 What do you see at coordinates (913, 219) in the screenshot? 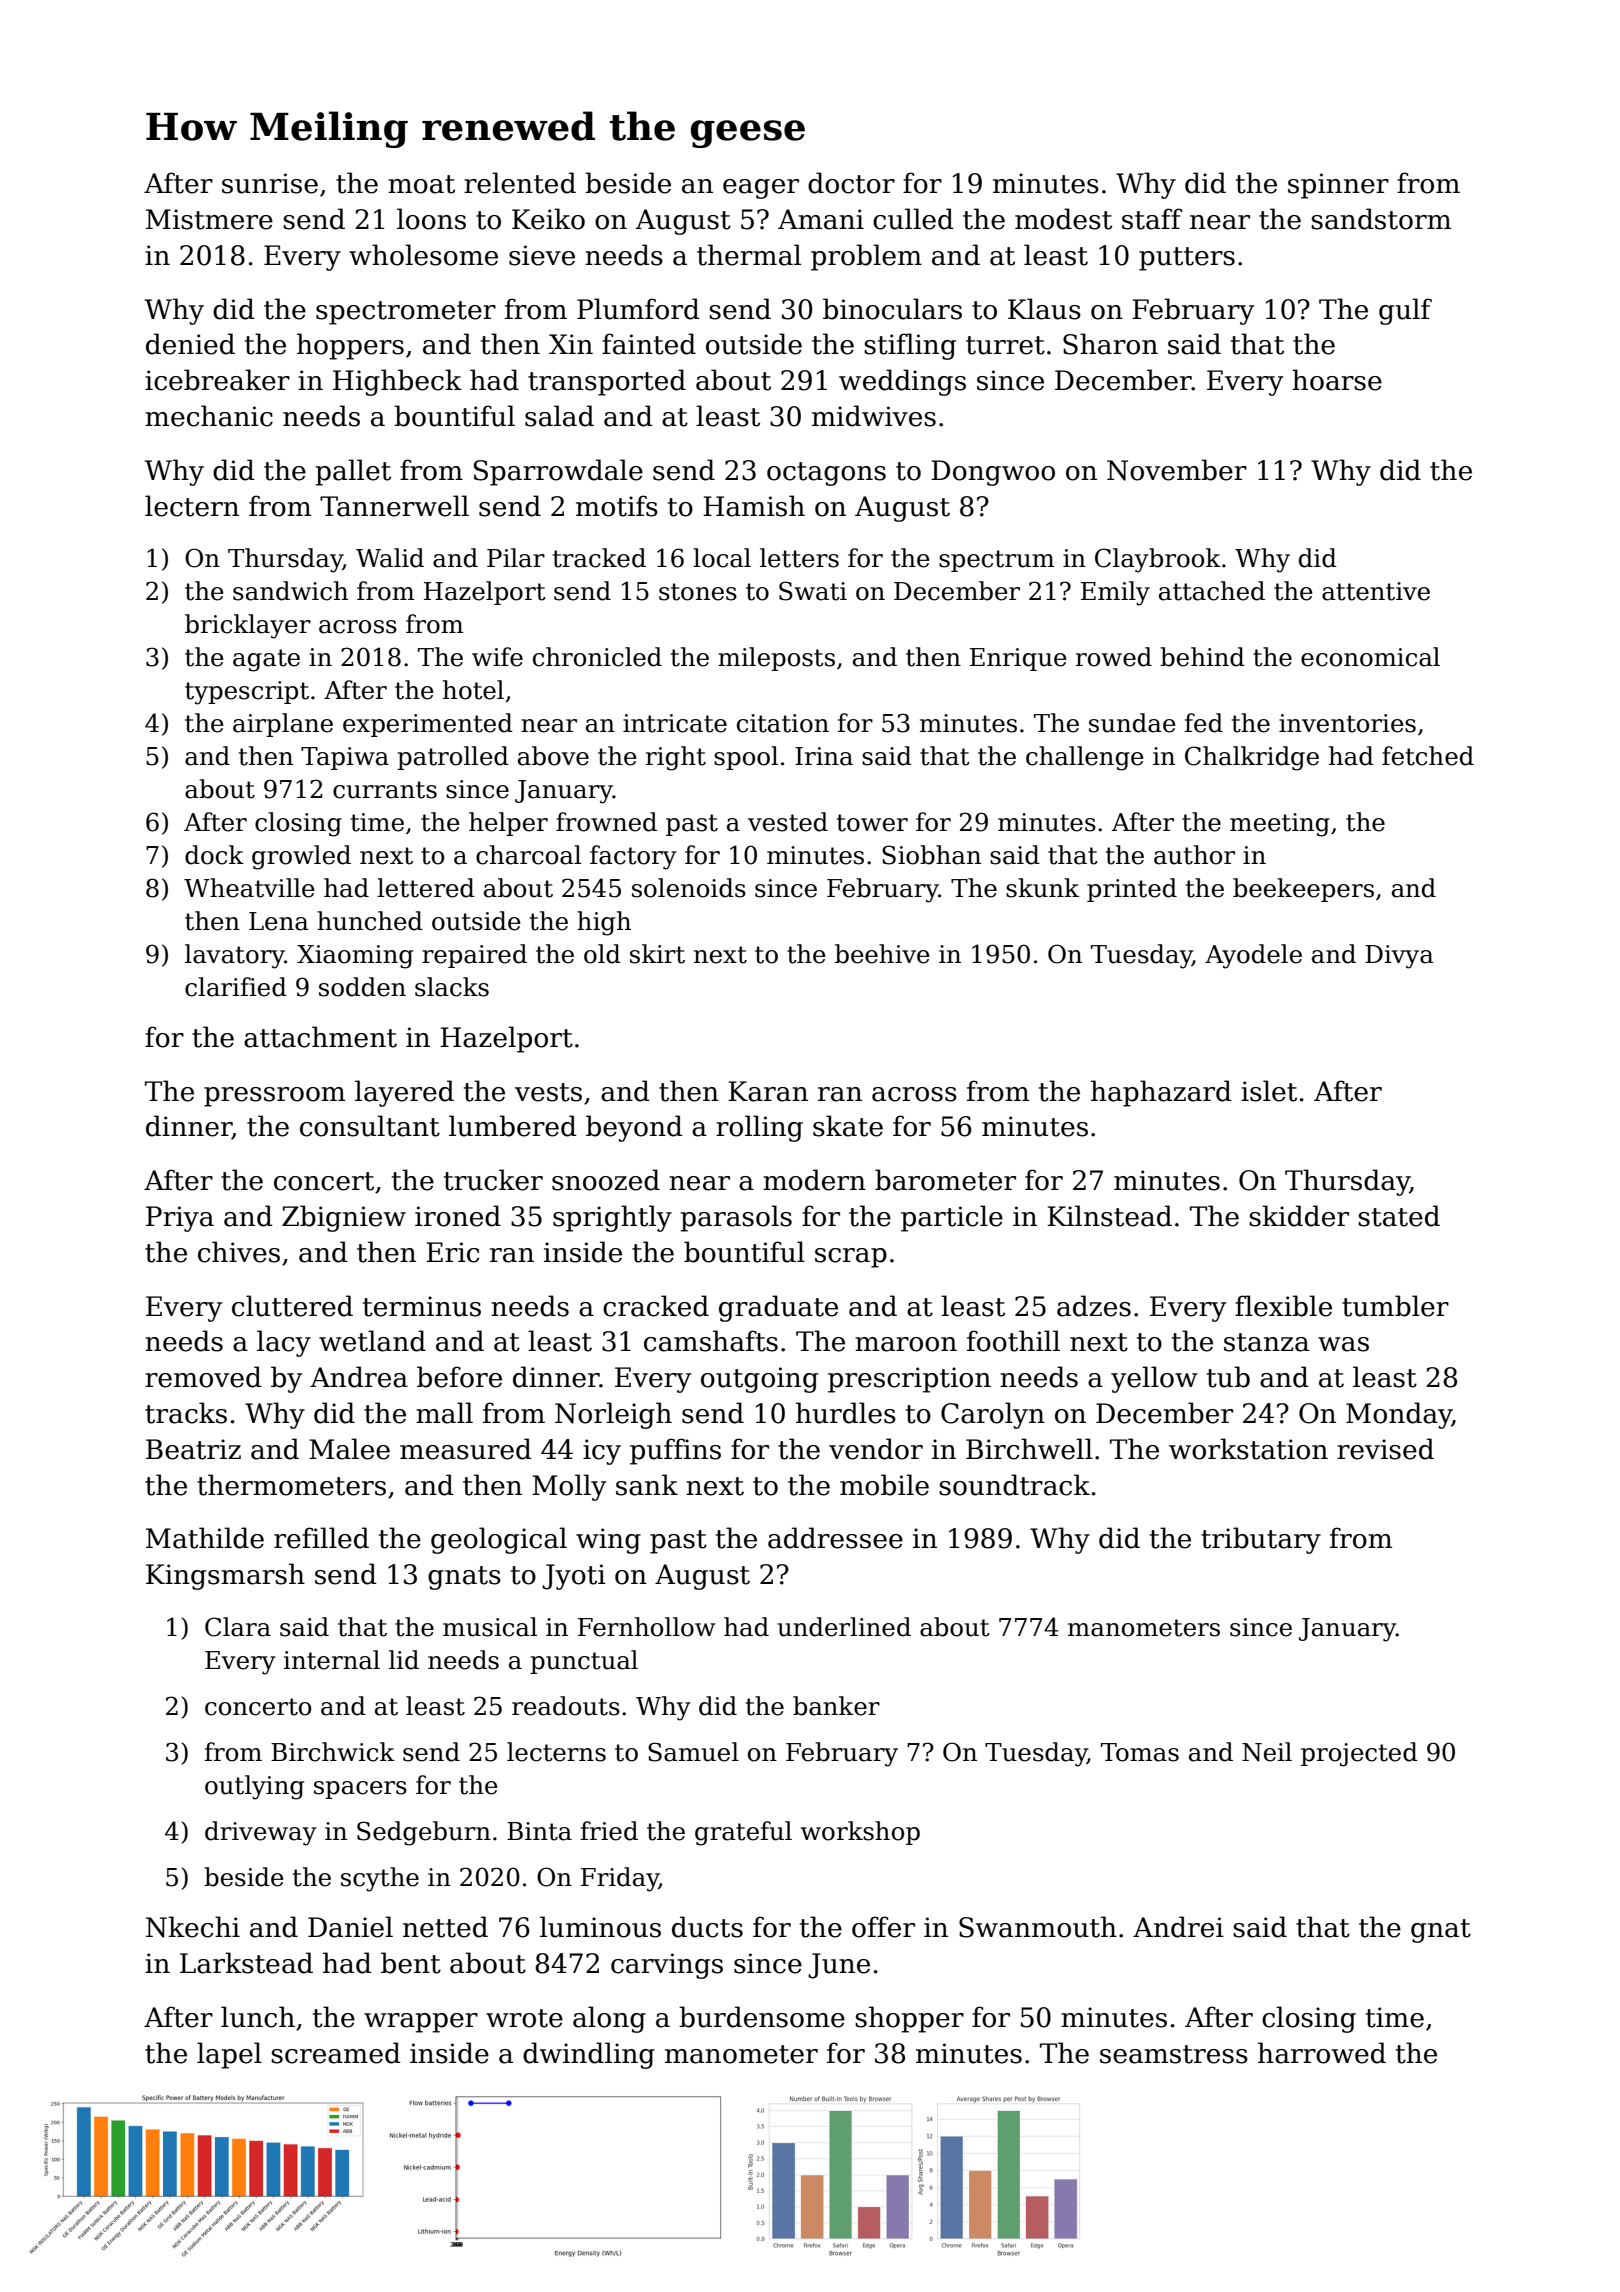
I see `culled` at bounding box center [913, 219].
